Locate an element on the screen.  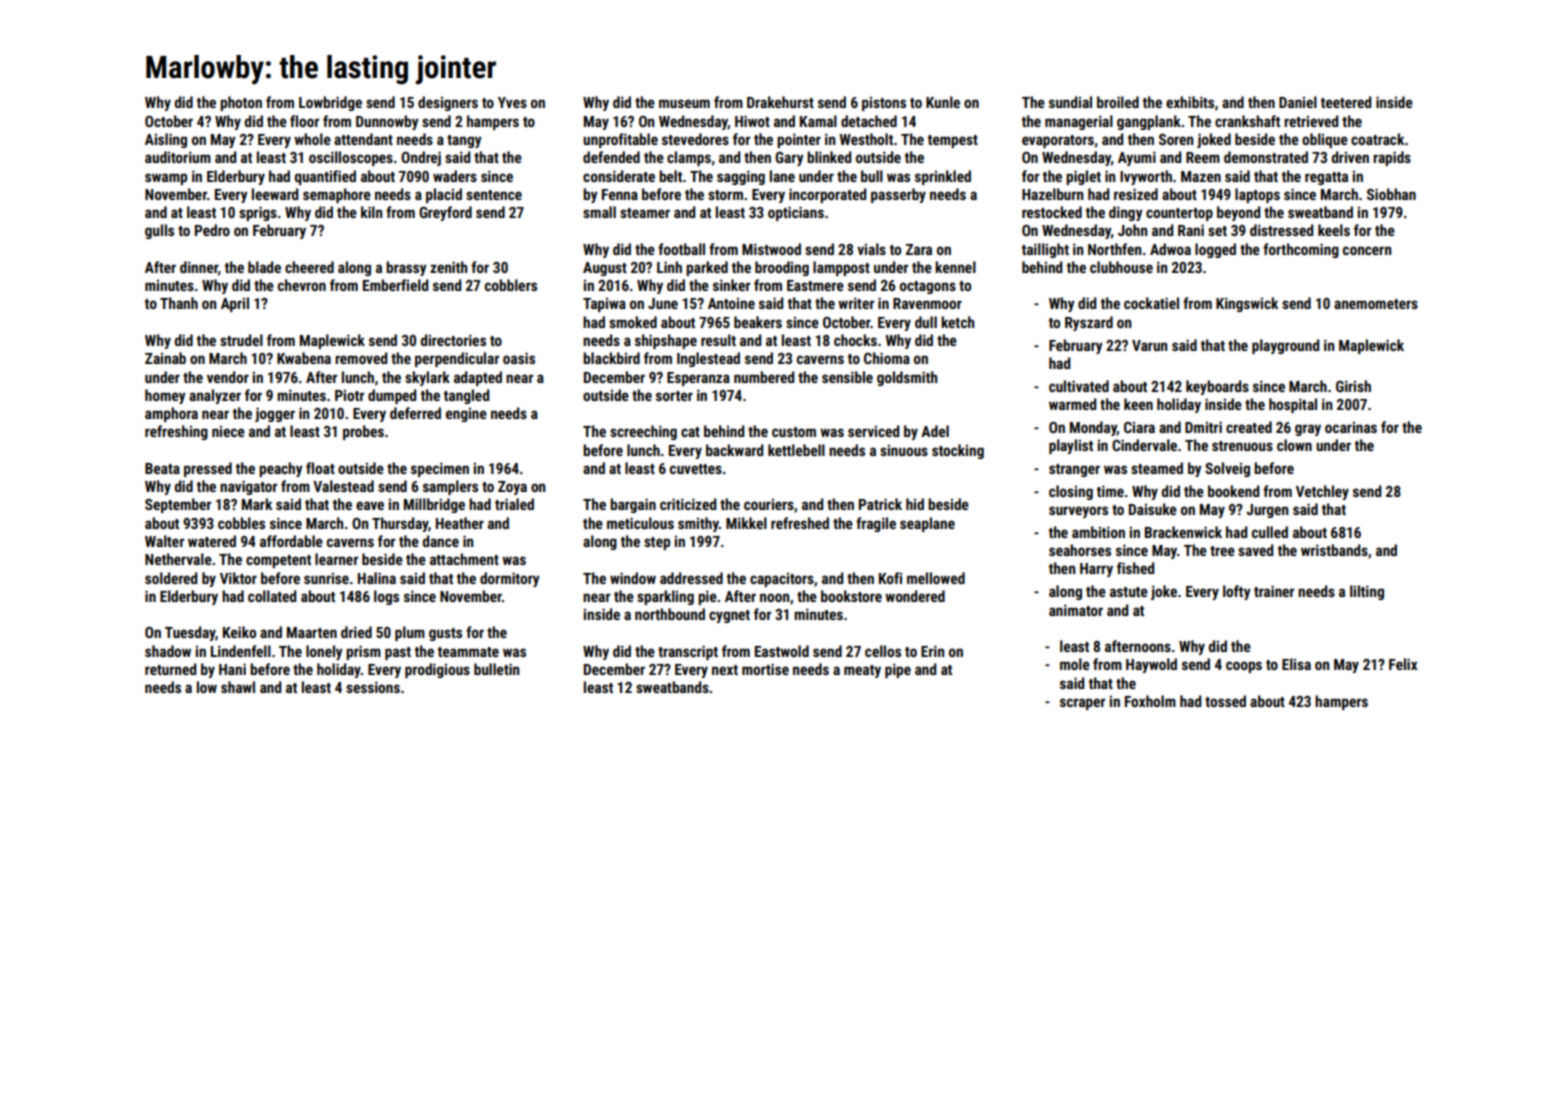
hid is located at coordinates (915, 504).
